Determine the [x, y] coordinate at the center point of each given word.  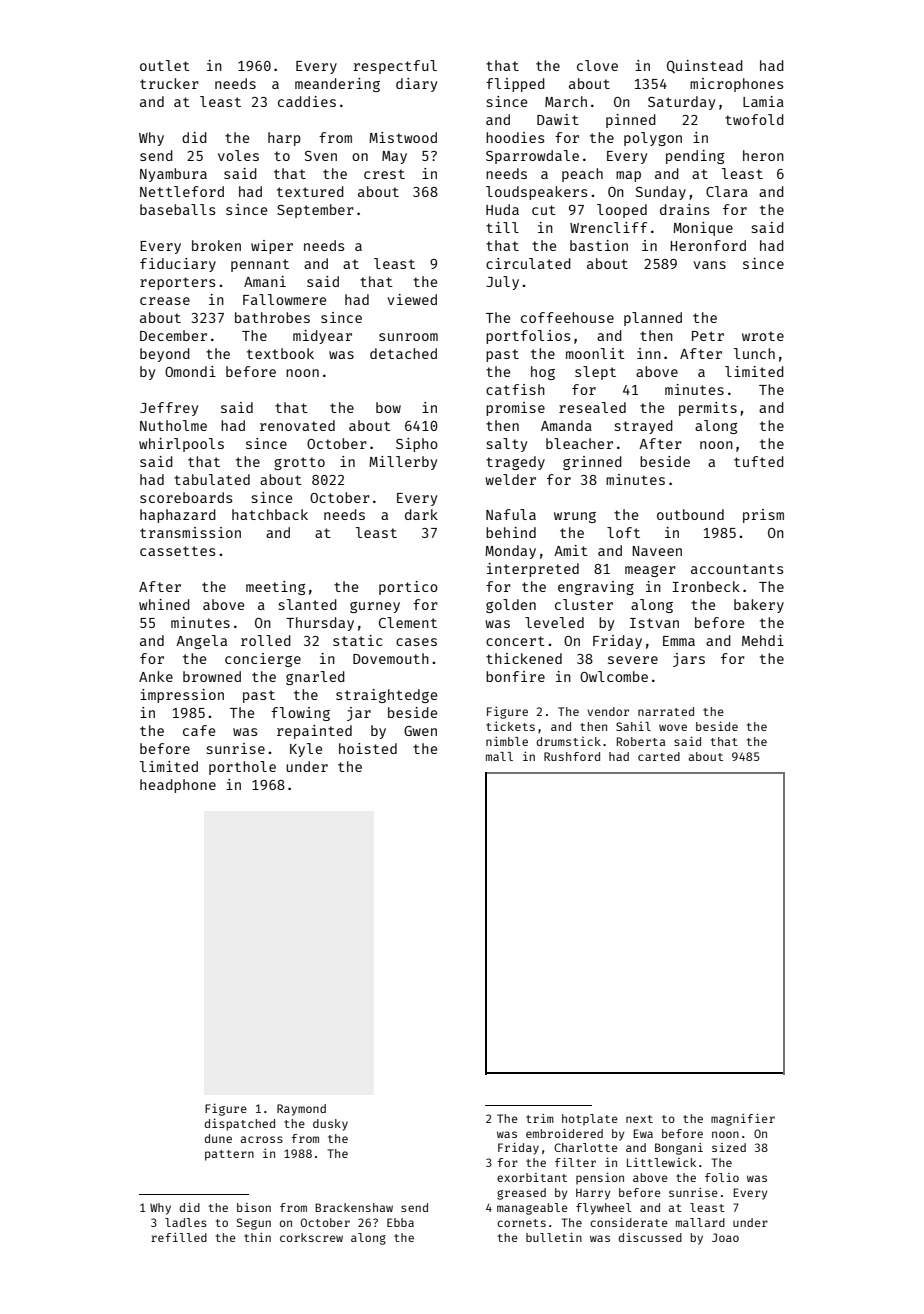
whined [164, 604]
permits [708, 409]
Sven [321, 156]
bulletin [554, 1237]
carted [659, 756]
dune [218, 1138]
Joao [725, 1237]
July [502, 283]
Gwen [420, 731]
